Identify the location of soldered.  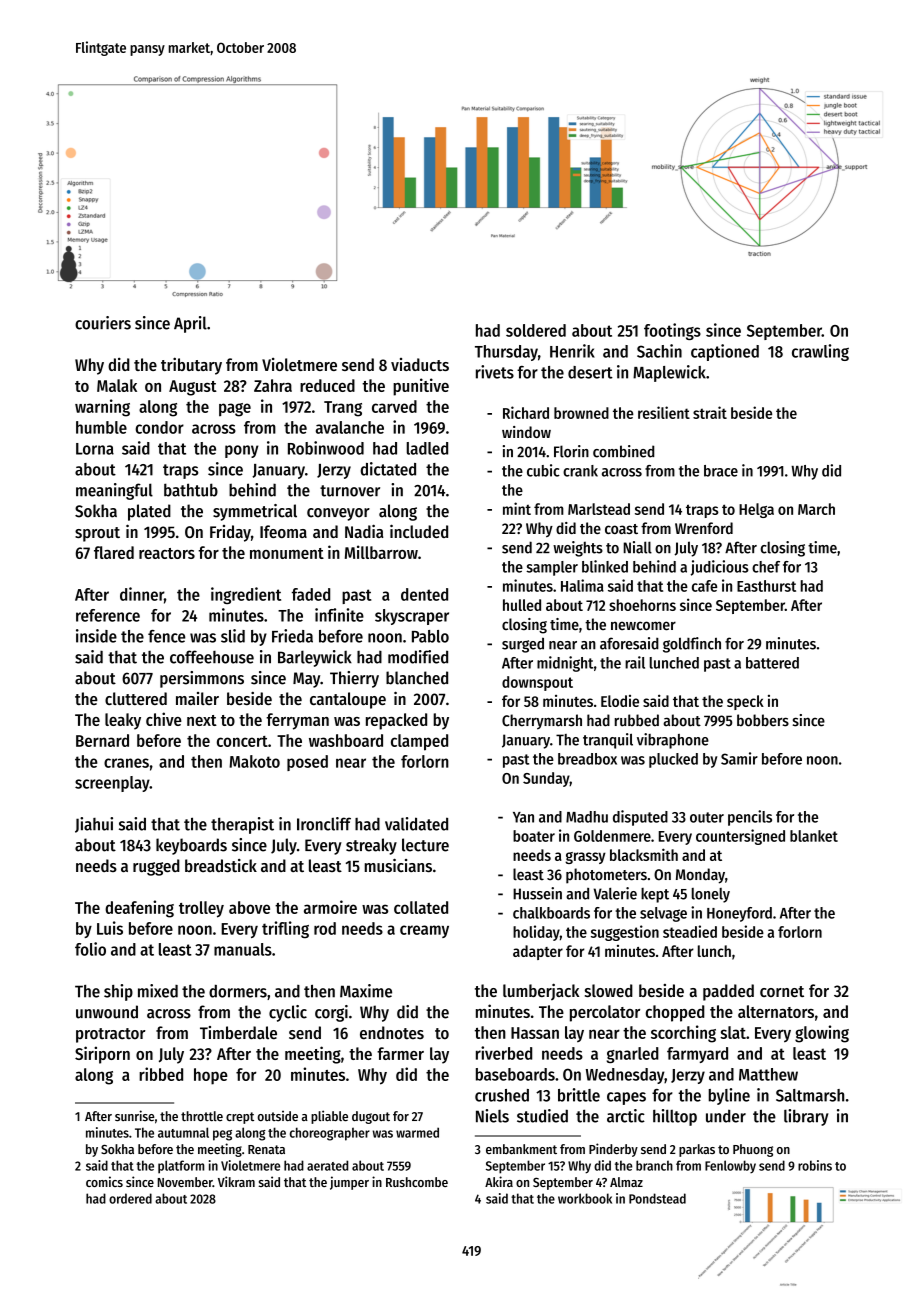
(536, 330).
